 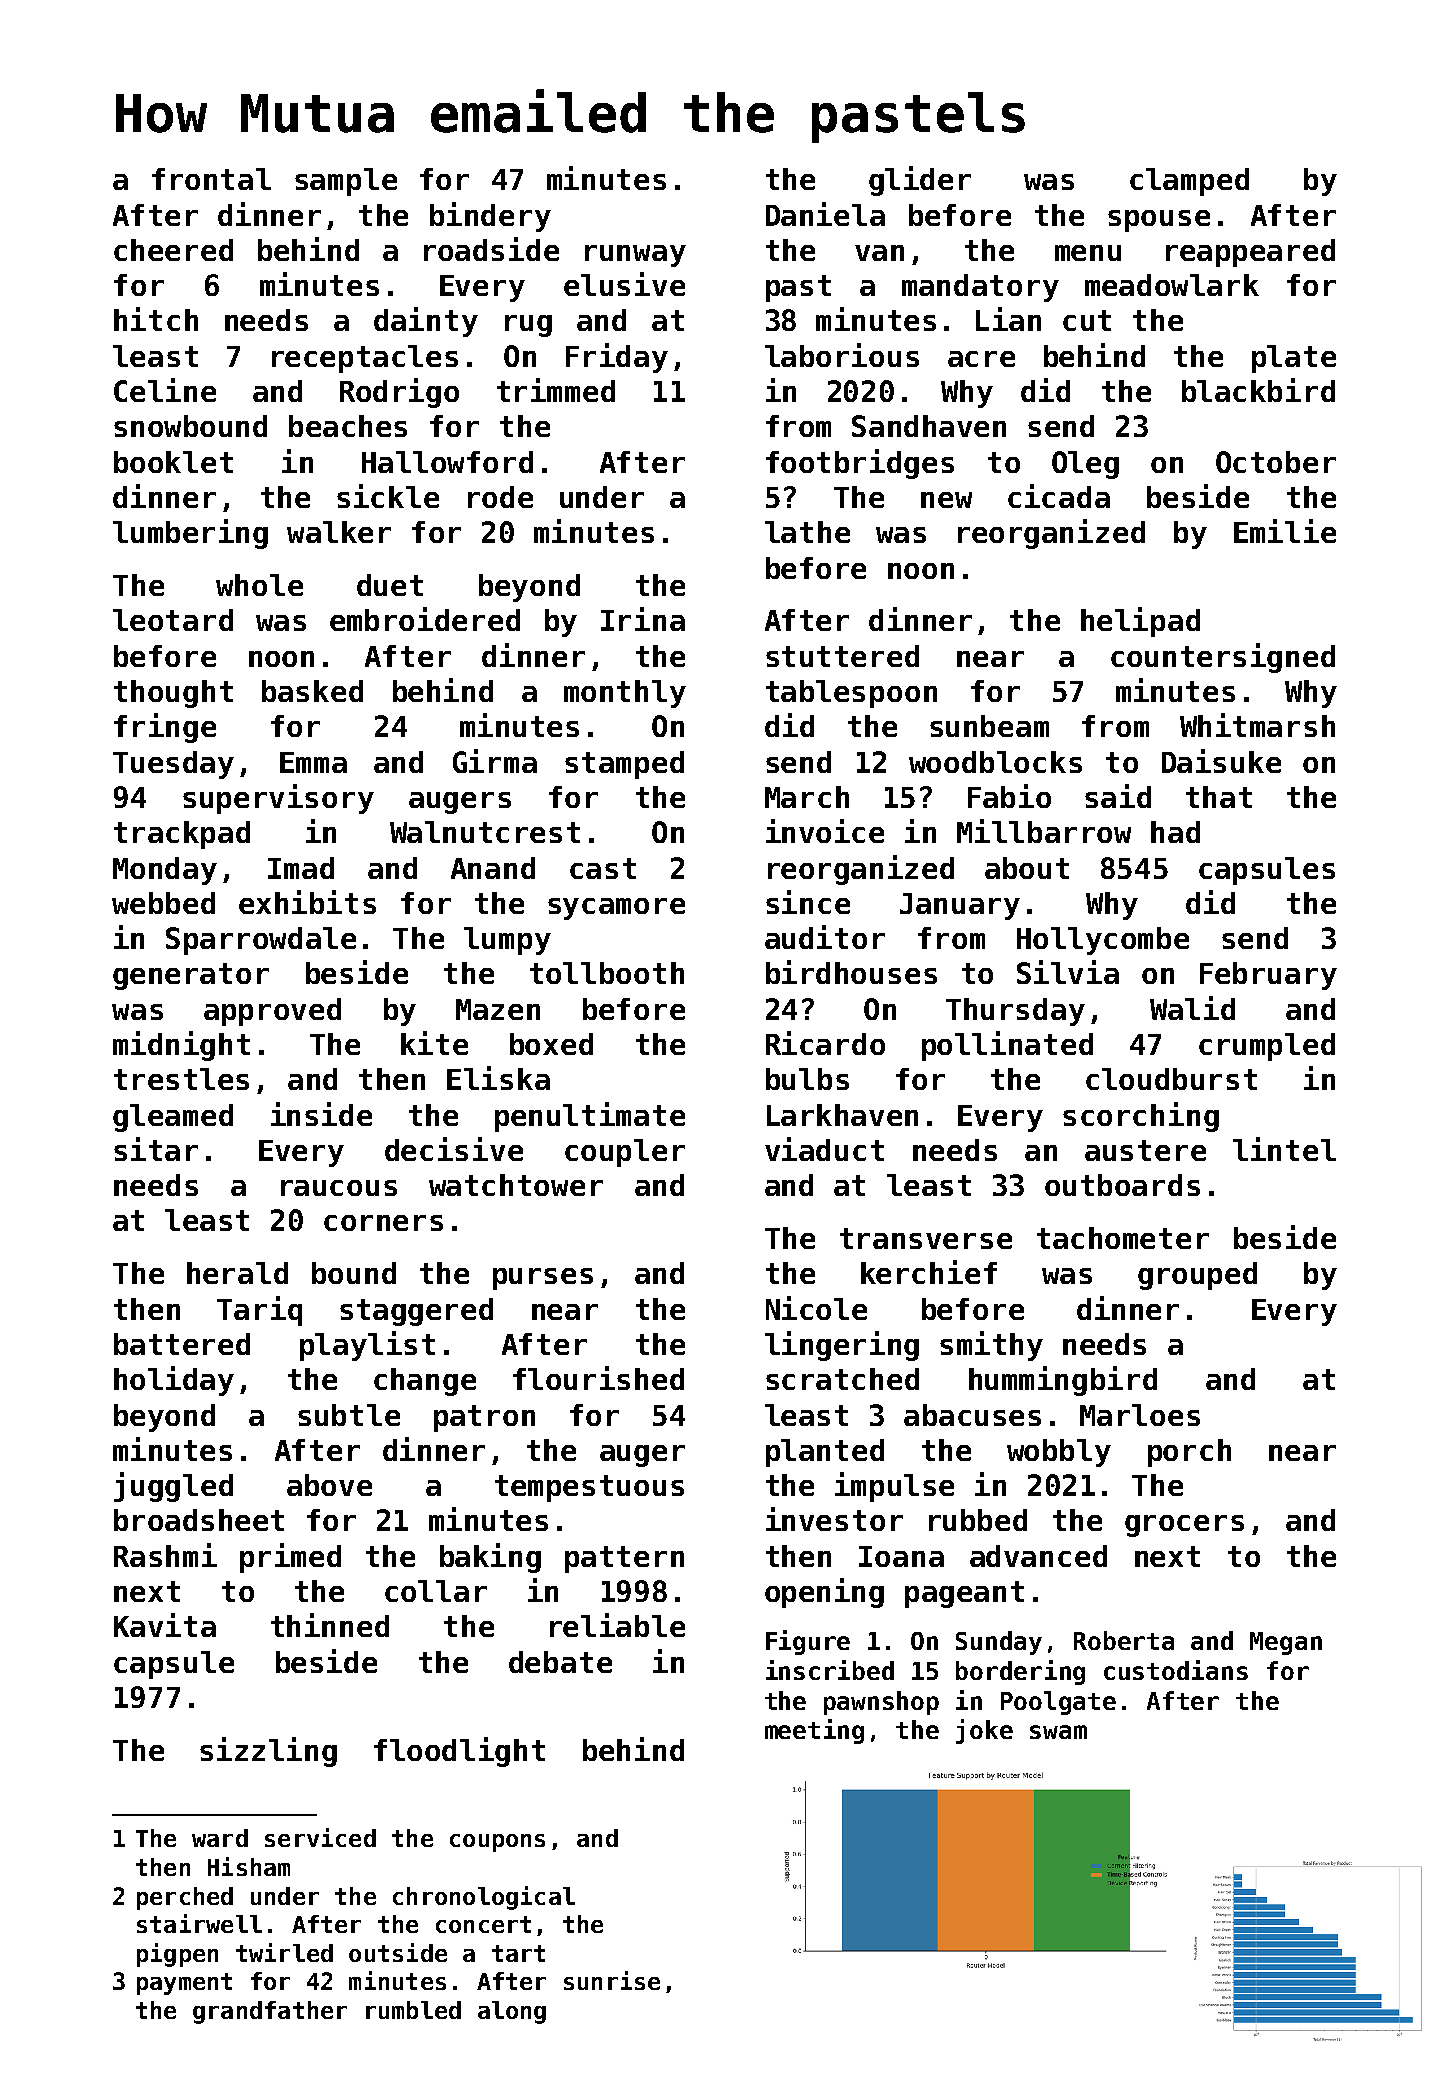 I want to click on Marloes, so click(x=1140, y=1415).
